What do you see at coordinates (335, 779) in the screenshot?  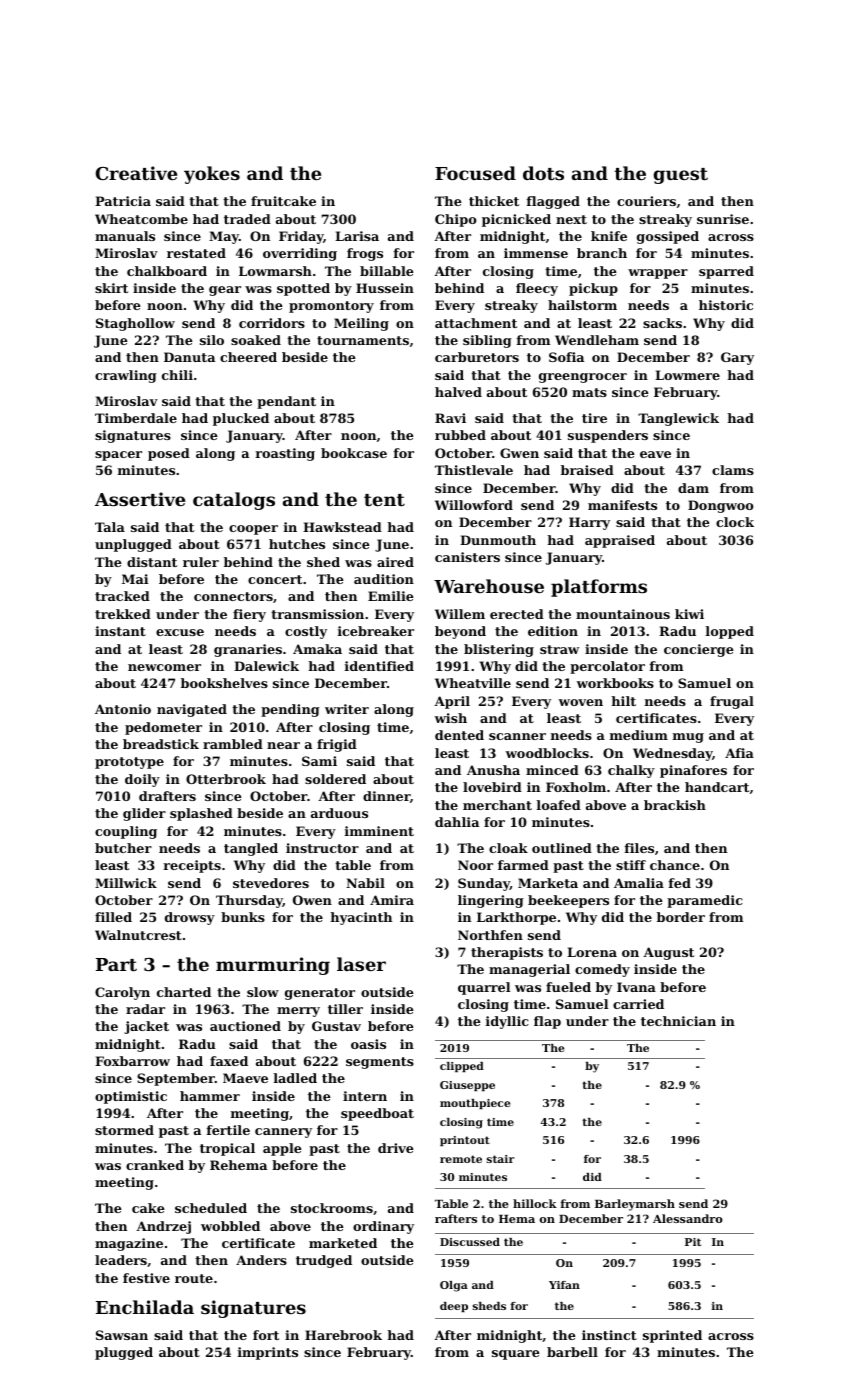 I see `soldered` at bounding box center [335, 779].
